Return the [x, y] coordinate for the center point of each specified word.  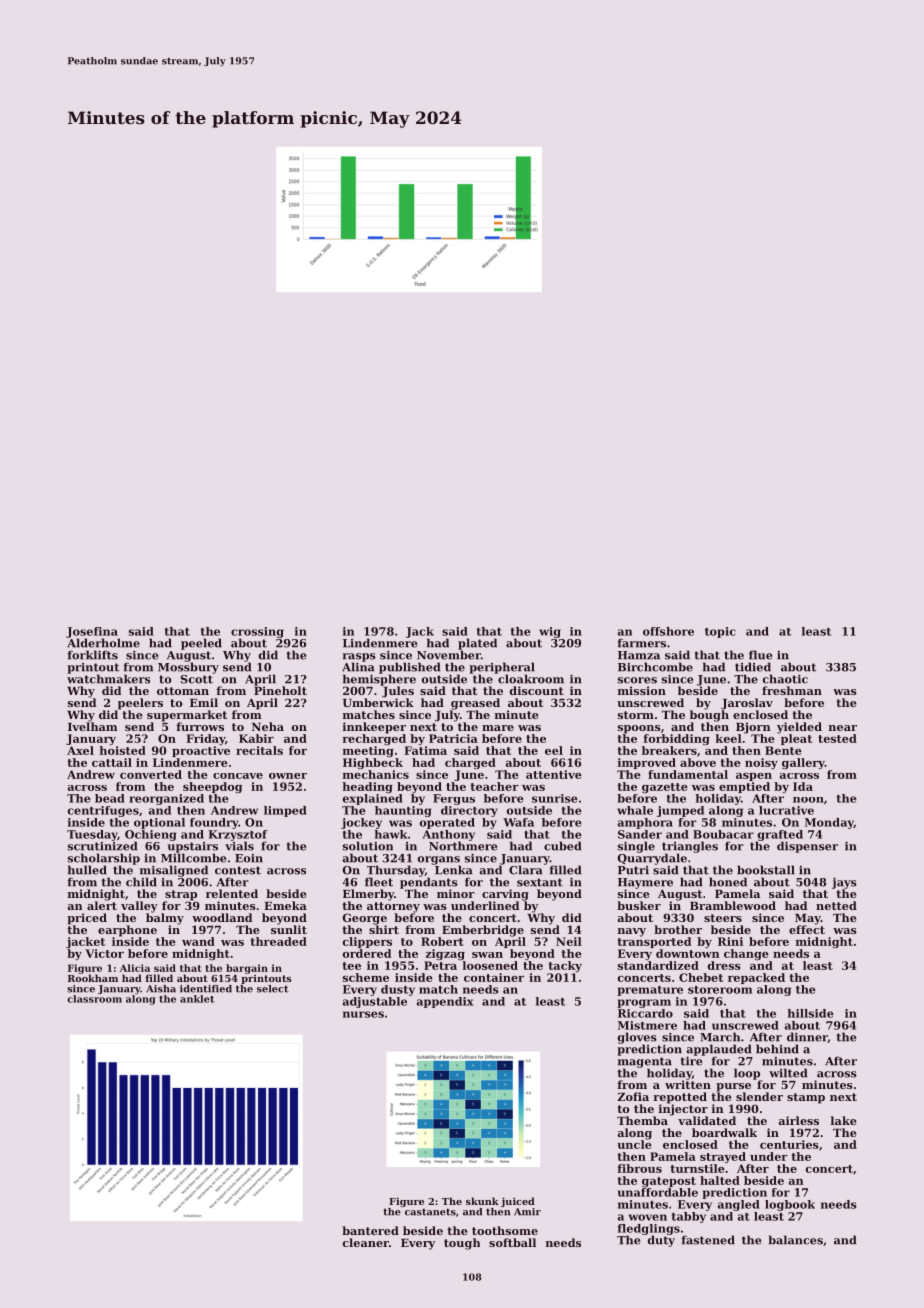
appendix [445, 1002]
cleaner [366, 1242]
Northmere [463, 846]
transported [654, 942]
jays [844, 883]
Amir [527, 1212]
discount [537, 690]
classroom [94, 999]
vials [239, 846]
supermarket [187, 716]
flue [760, 655]
